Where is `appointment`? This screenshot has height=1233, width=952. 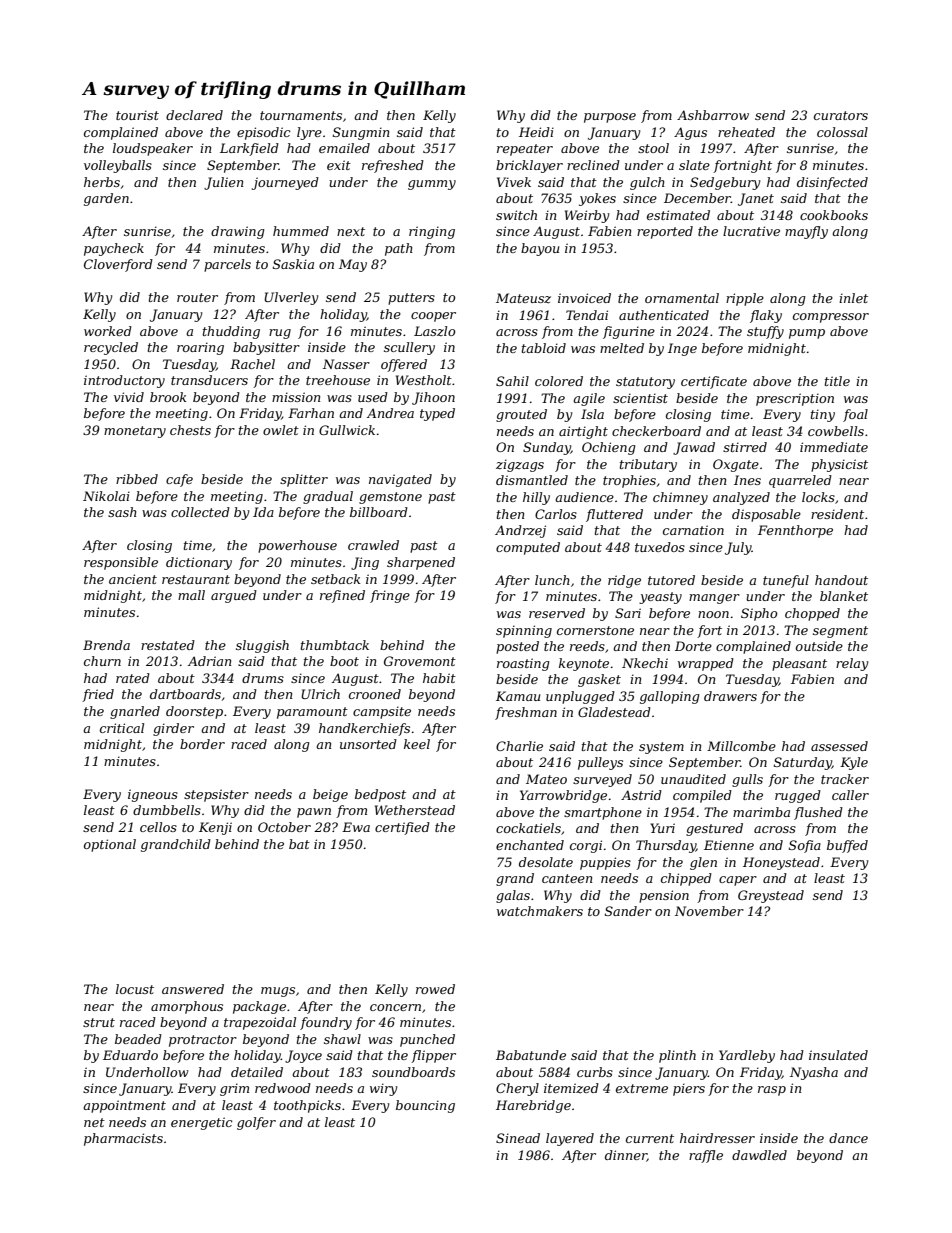 appointment is located at coordinates (124, 1106).
